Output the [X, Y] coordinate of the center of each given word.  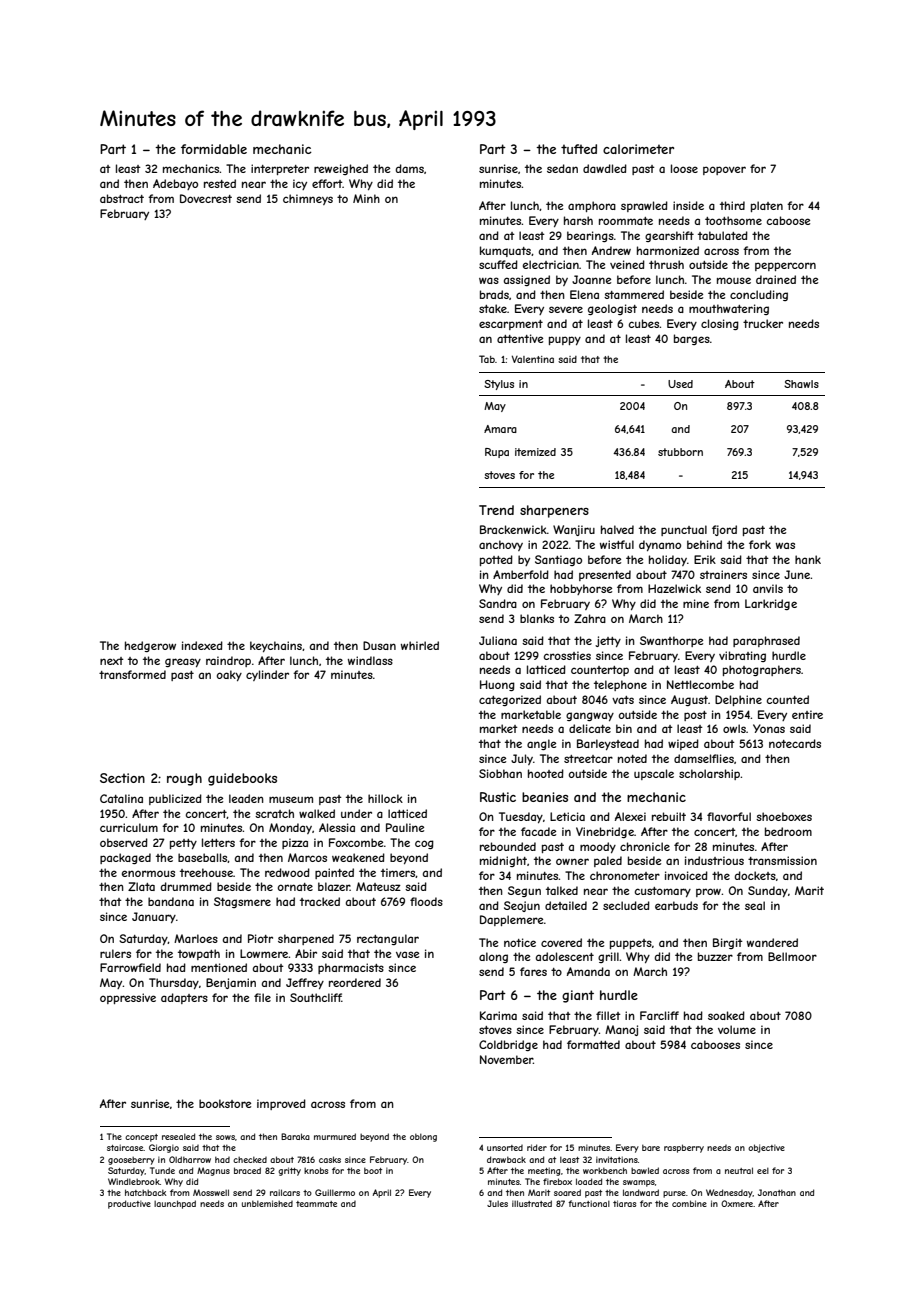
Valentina [533, 359]
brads [494, 294]
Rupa [497, 453]
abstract [122, 198]
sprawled [644, 206]
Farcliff [659, 1015]
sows [225, 1137]
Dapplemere [511, 920]
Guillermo [335, 1192]
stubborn [680, 452]
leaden [246, 798]
